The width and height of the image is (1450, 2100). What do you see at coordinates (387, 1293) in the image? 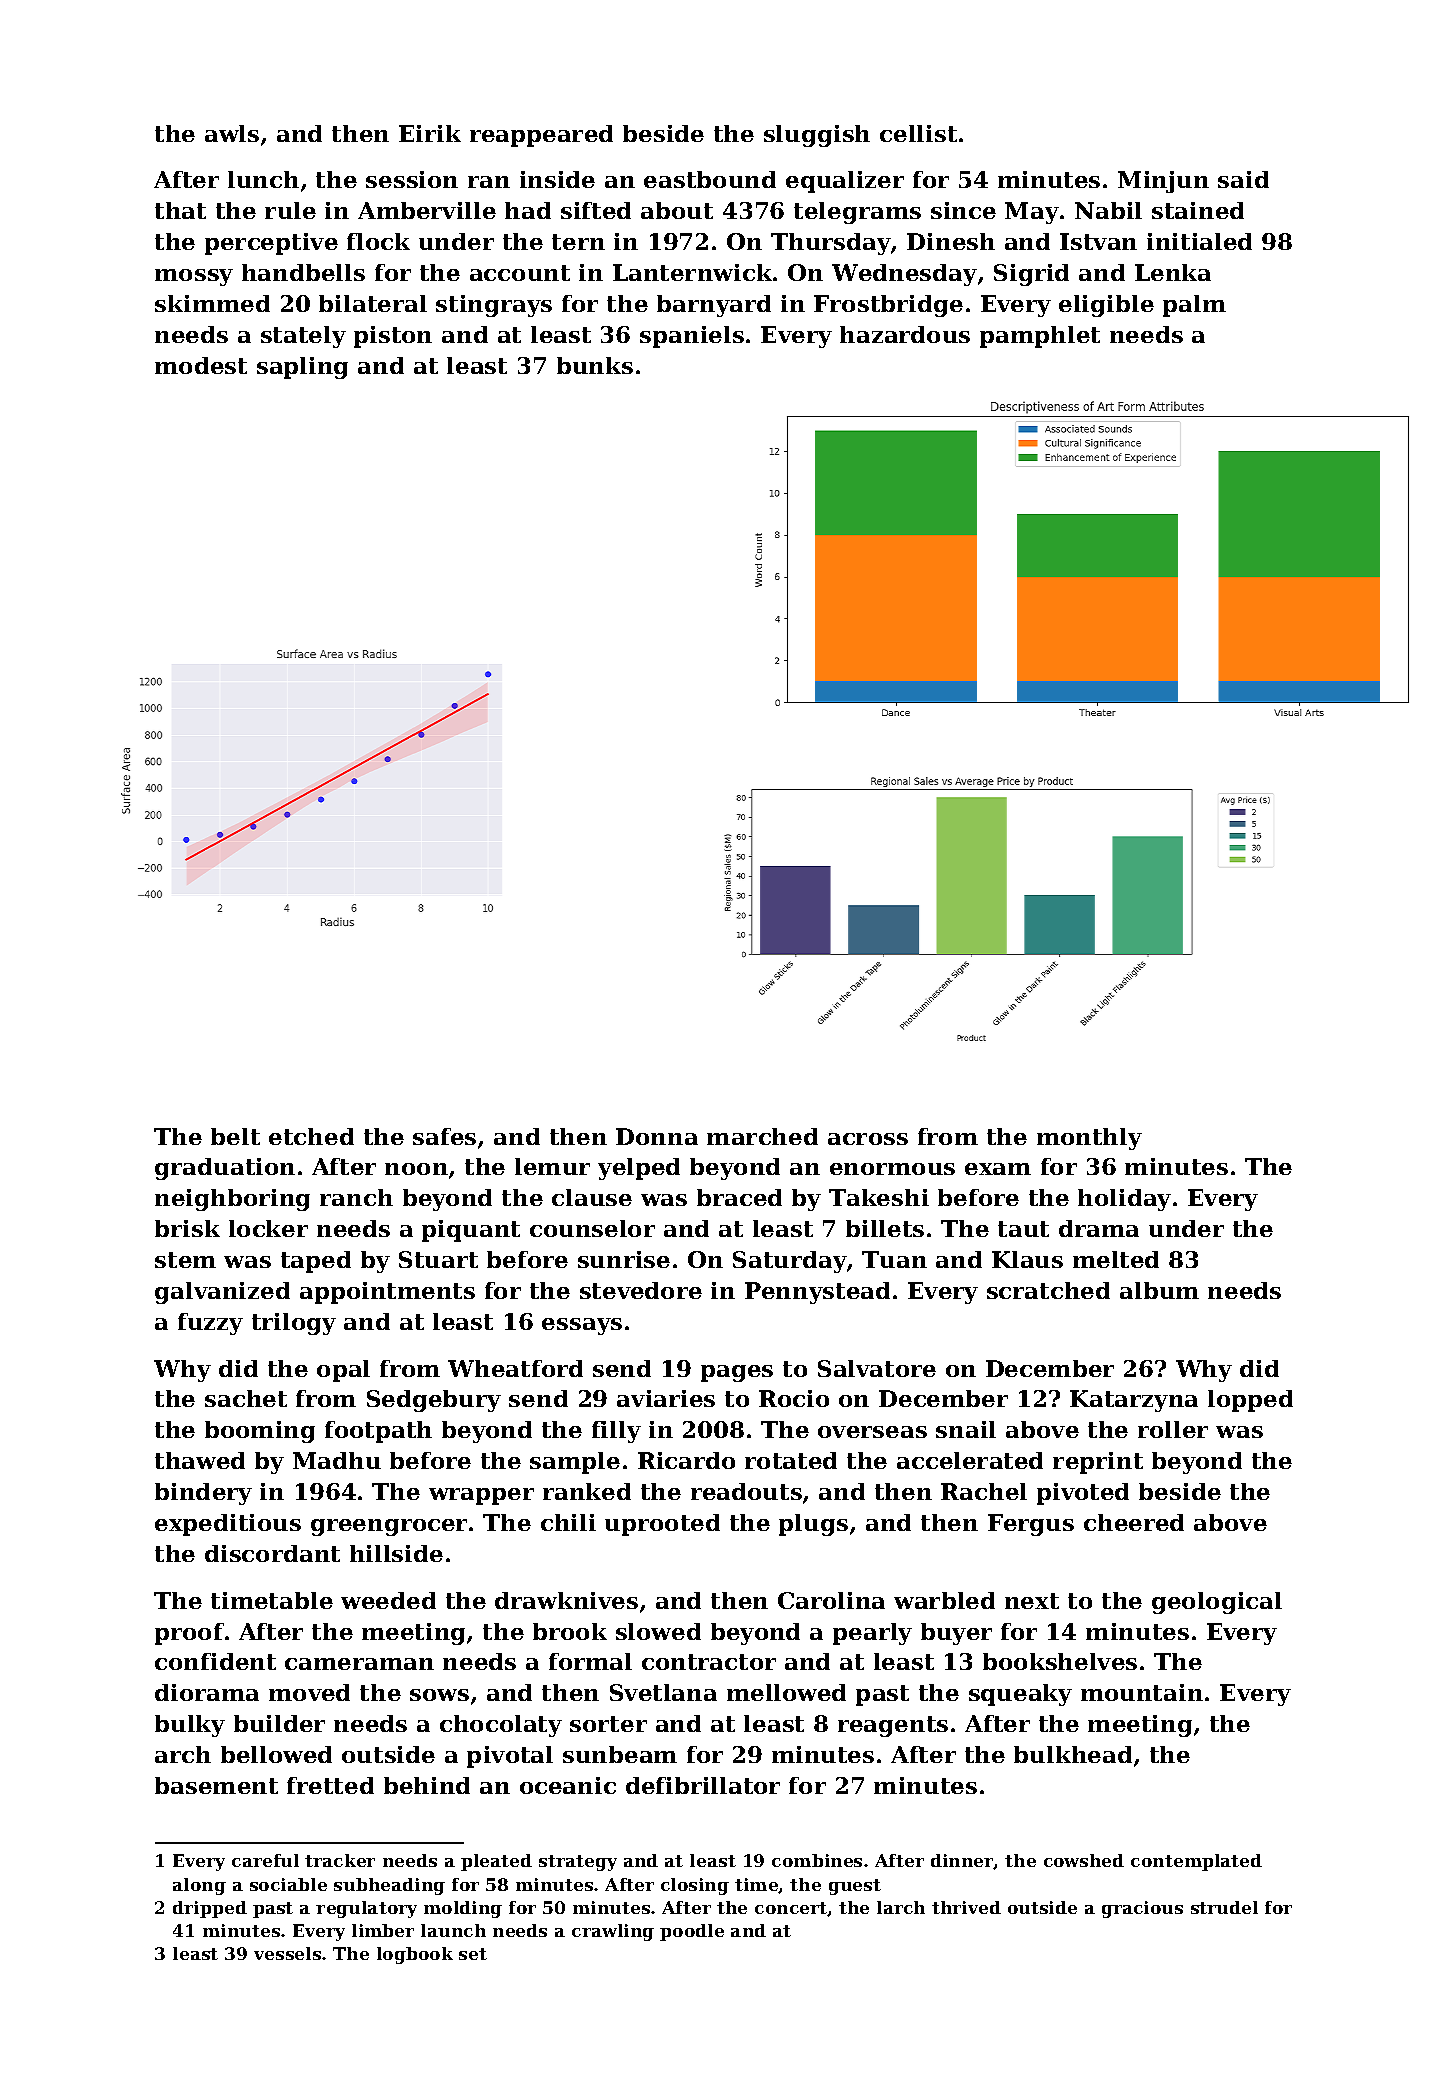
I see `appointments` at bounding box center [387, 1293].
